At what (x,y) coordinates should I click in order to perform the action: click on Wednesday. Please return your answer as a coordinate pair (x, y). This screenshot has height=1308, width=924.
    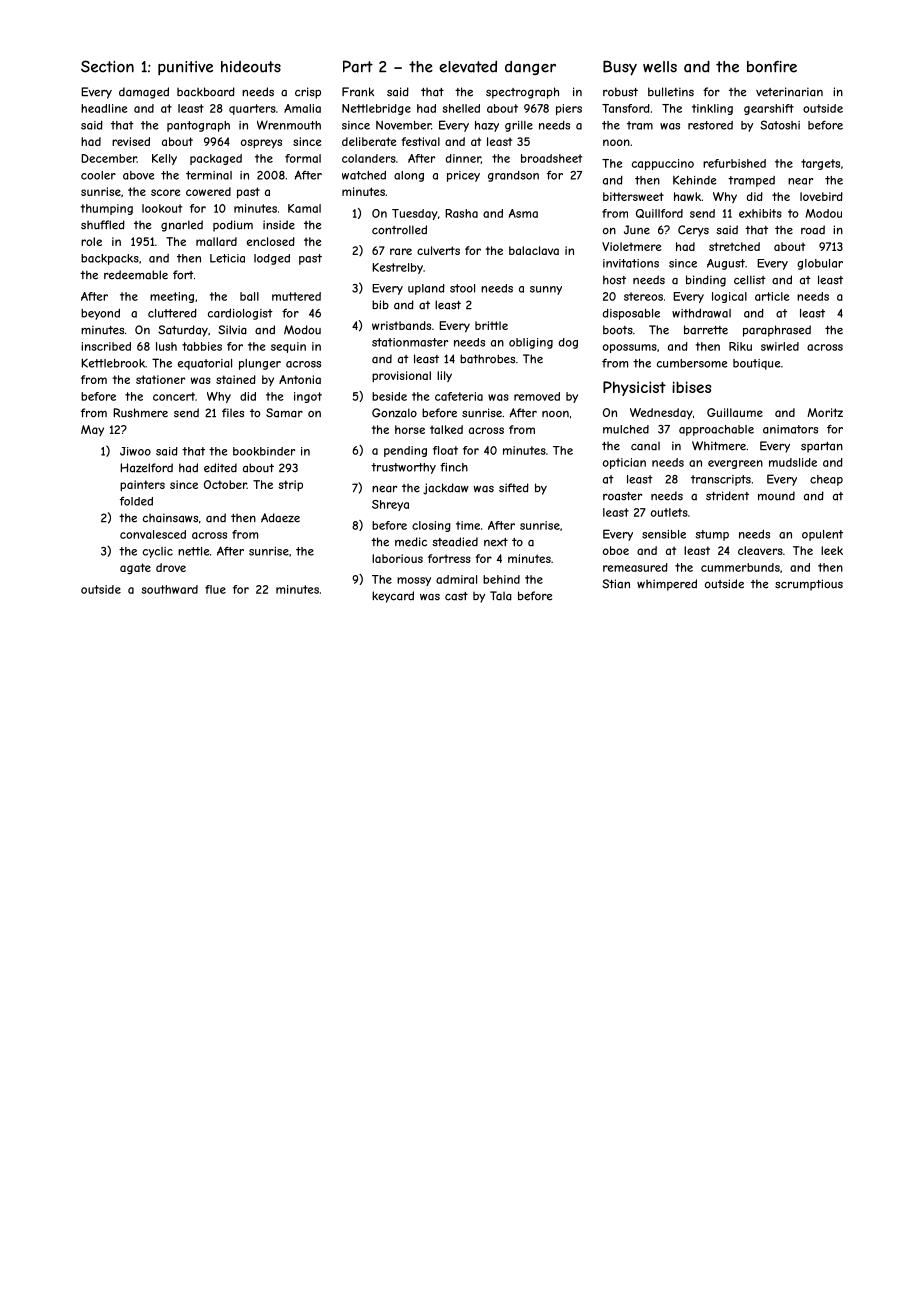
    Looking at the image, I should click on (661, 414).
